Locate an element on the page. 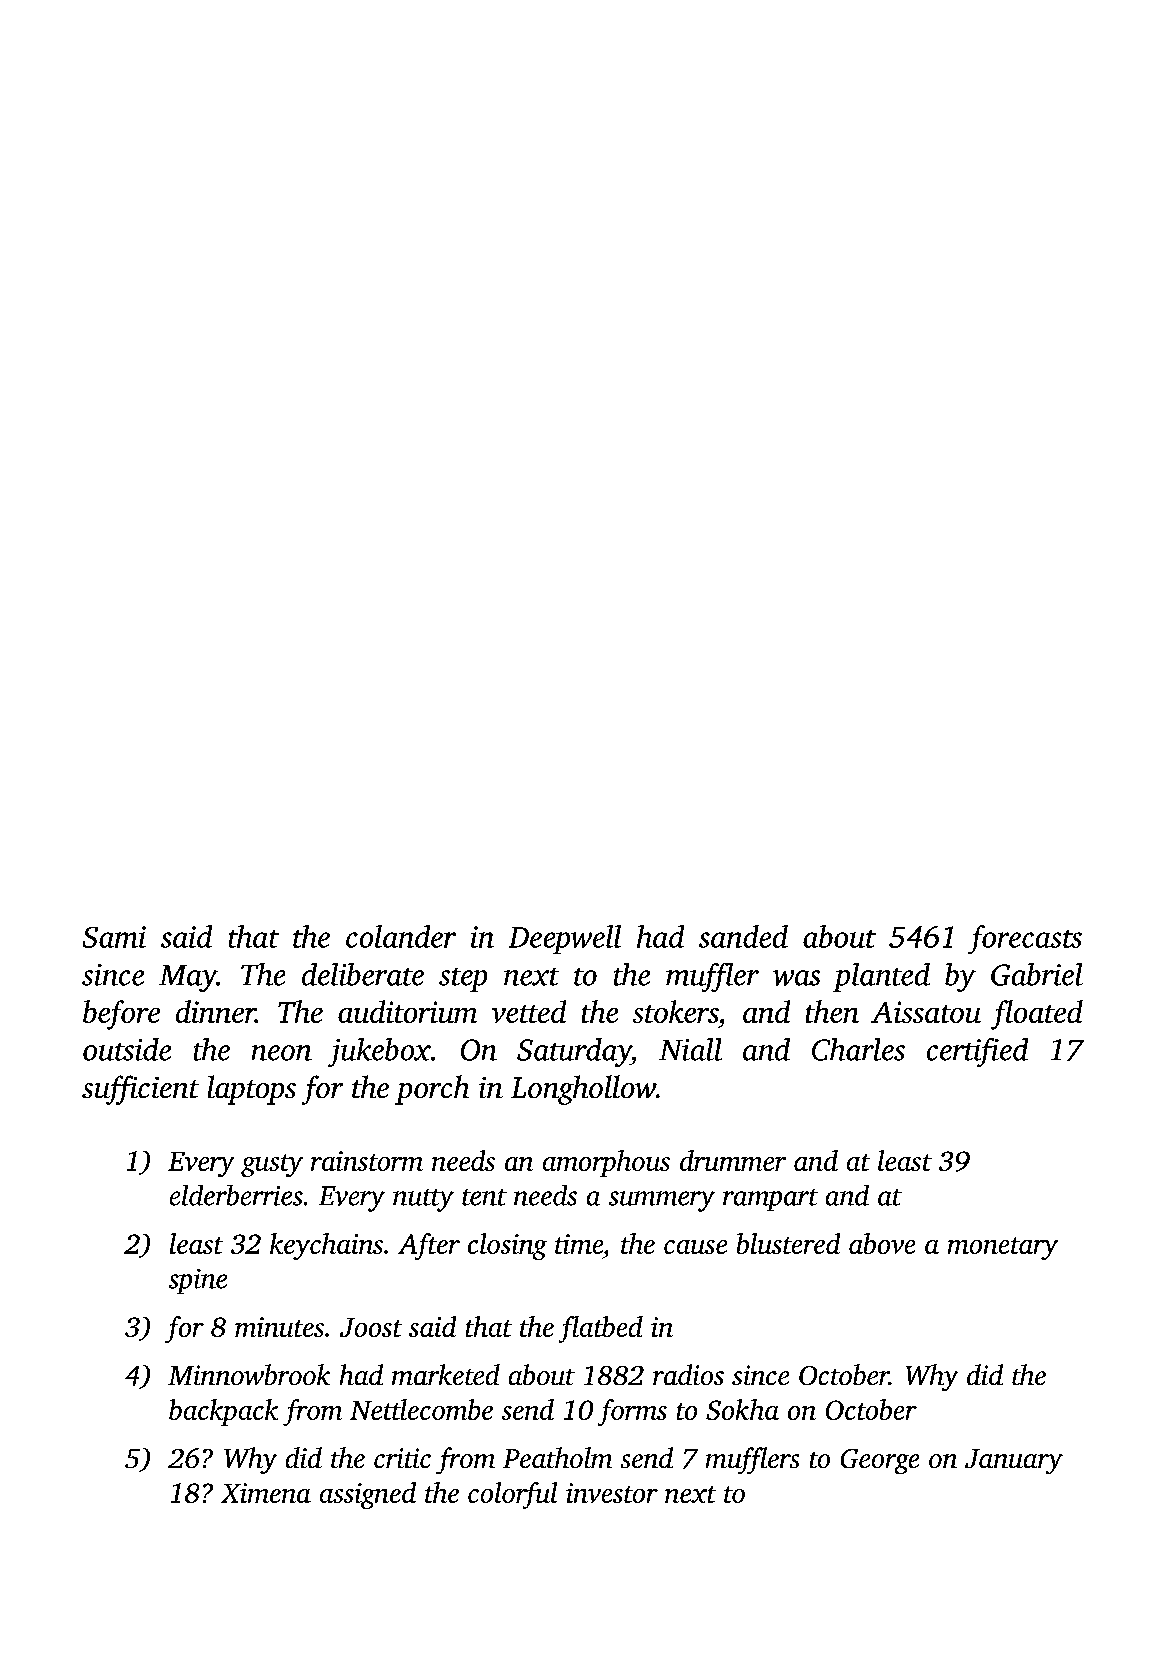 The width and height of the page is (1165, 1654). keychains is located at coordinates (326, 1246).
